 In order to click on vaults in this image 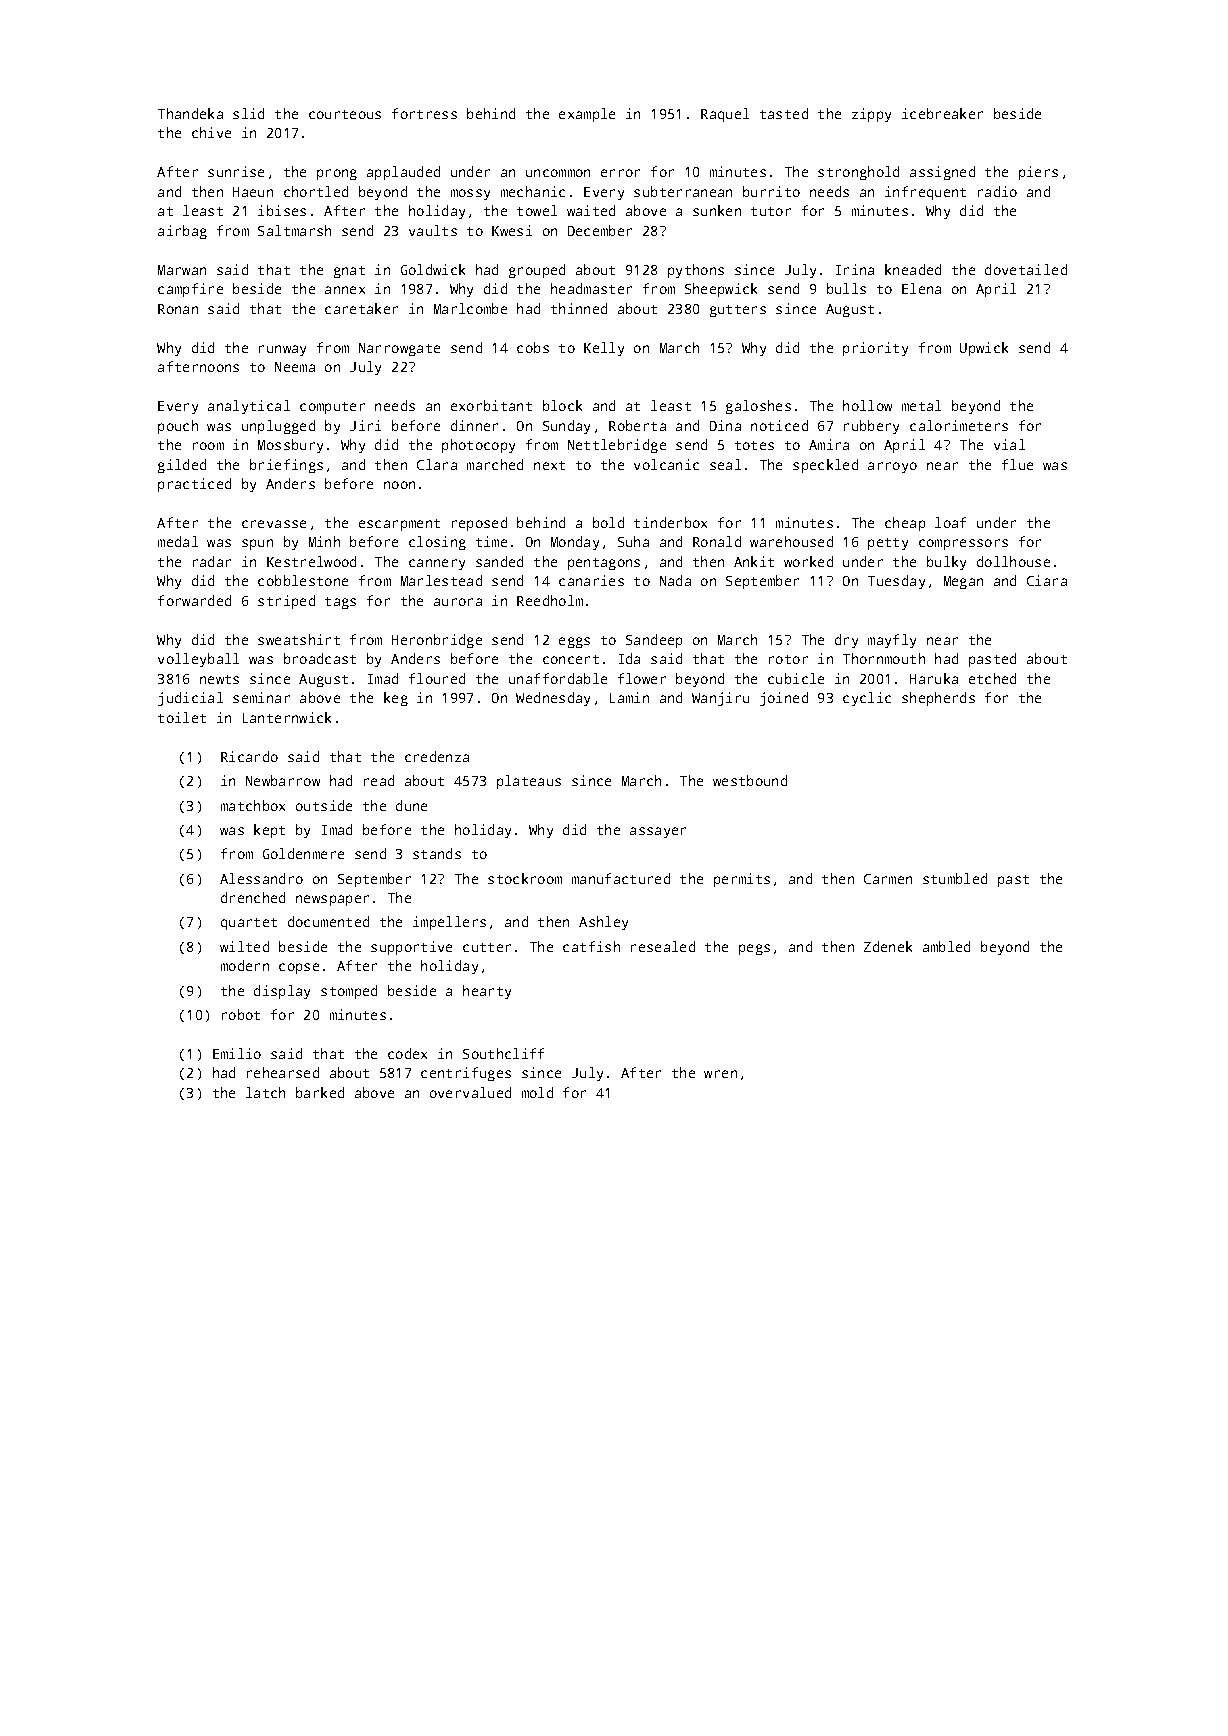, I will do `click(433, 230)`.
